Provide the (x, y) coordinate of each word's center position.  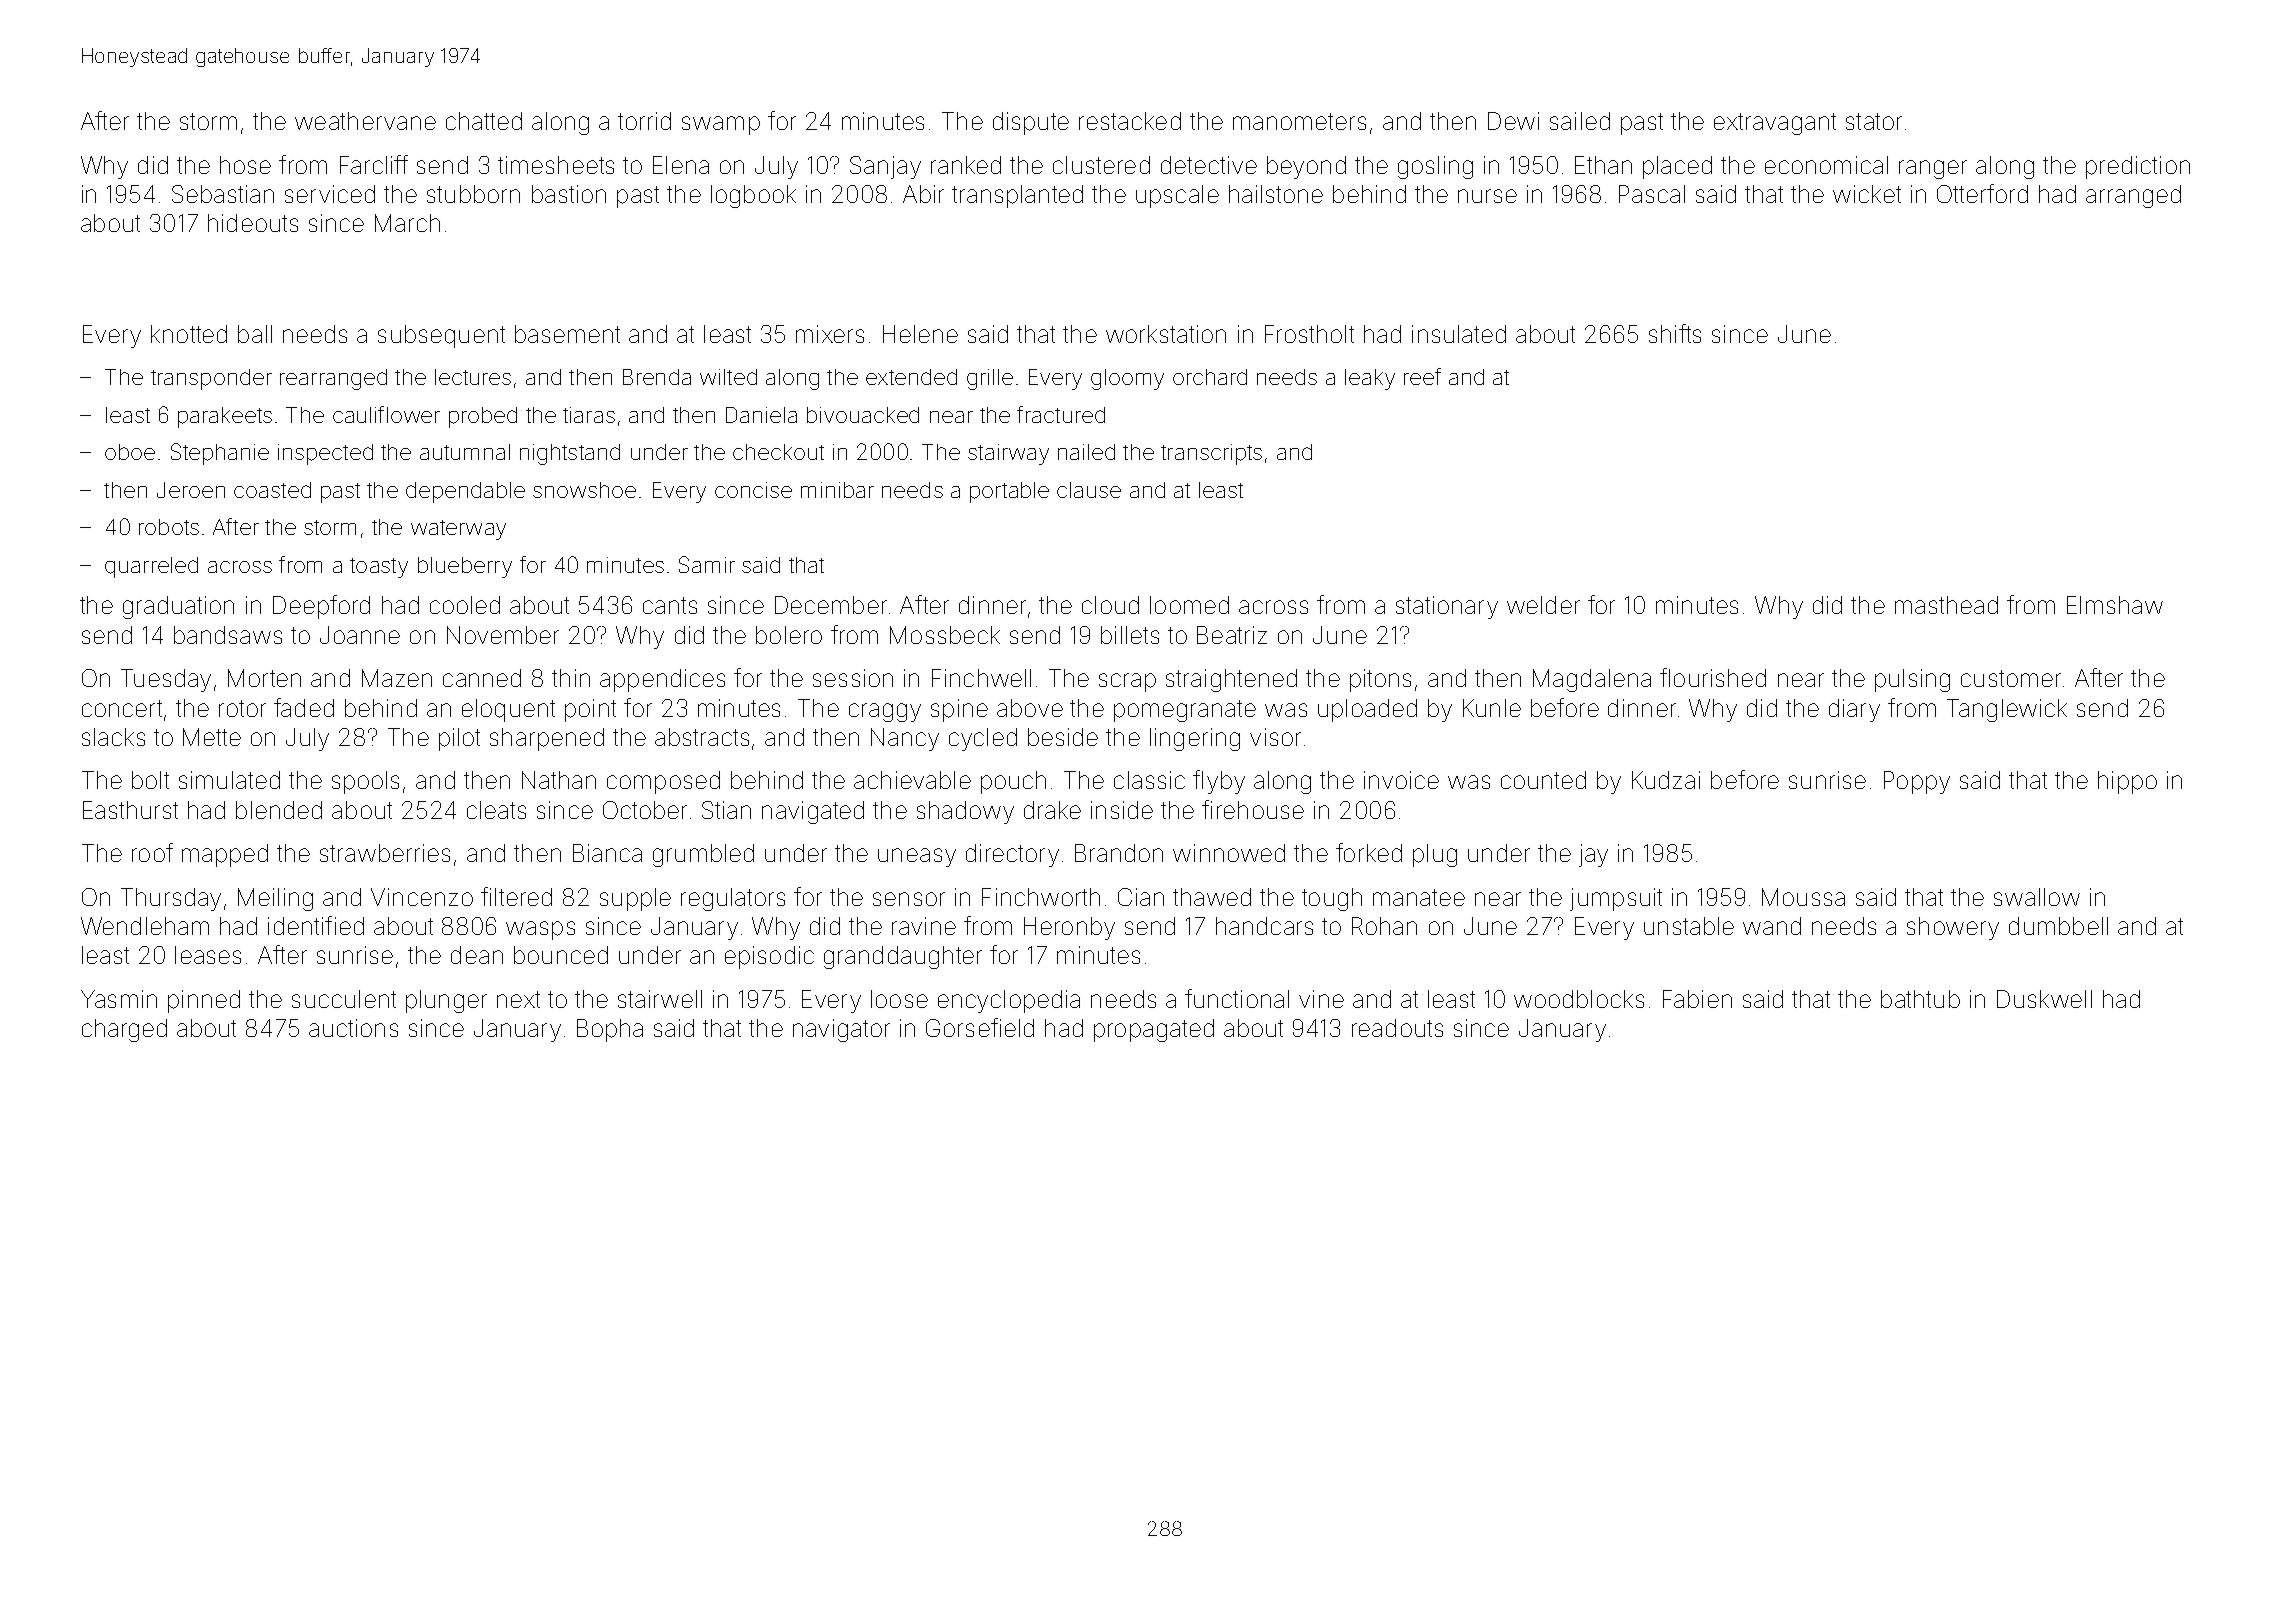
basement (567, 334)
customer (2011, 678)
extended (911, 377)
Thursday (171, 899)
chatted (484, 121)
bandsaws (228, 635)
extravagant (1775, 124)
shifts (1675, 333)
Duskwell (2044, 999)
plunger (446, 1001)
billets (1130, 635)
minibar (837, 490)
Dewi (1513, 121)
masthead (1946, 605)
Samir (707, 564)
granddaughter (903, 957)
